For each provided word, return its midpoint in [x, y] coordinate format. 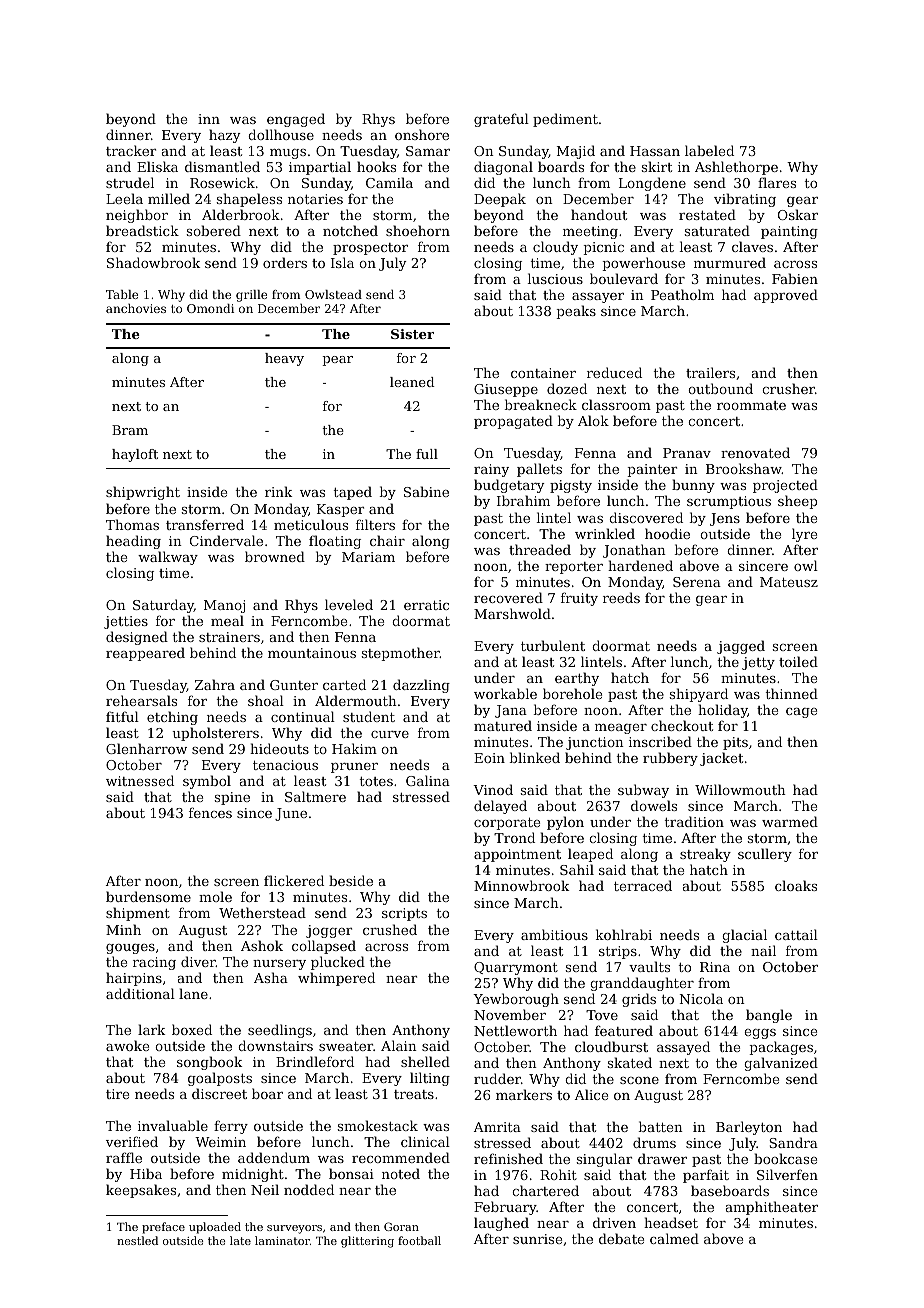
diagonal [503, 168]
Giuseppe [506, 390]
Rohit [558, 1174]
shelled [425, 1061]
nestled [137, 1240]
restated [707, 214]
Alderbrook [241, 214]
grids [639, 1000]
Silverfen [787, 1174]
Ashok [262, 945]
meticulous [311, 524]
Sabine [426, 491]
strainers [229, 637]
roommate [751, 405]
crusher [788, 388]
